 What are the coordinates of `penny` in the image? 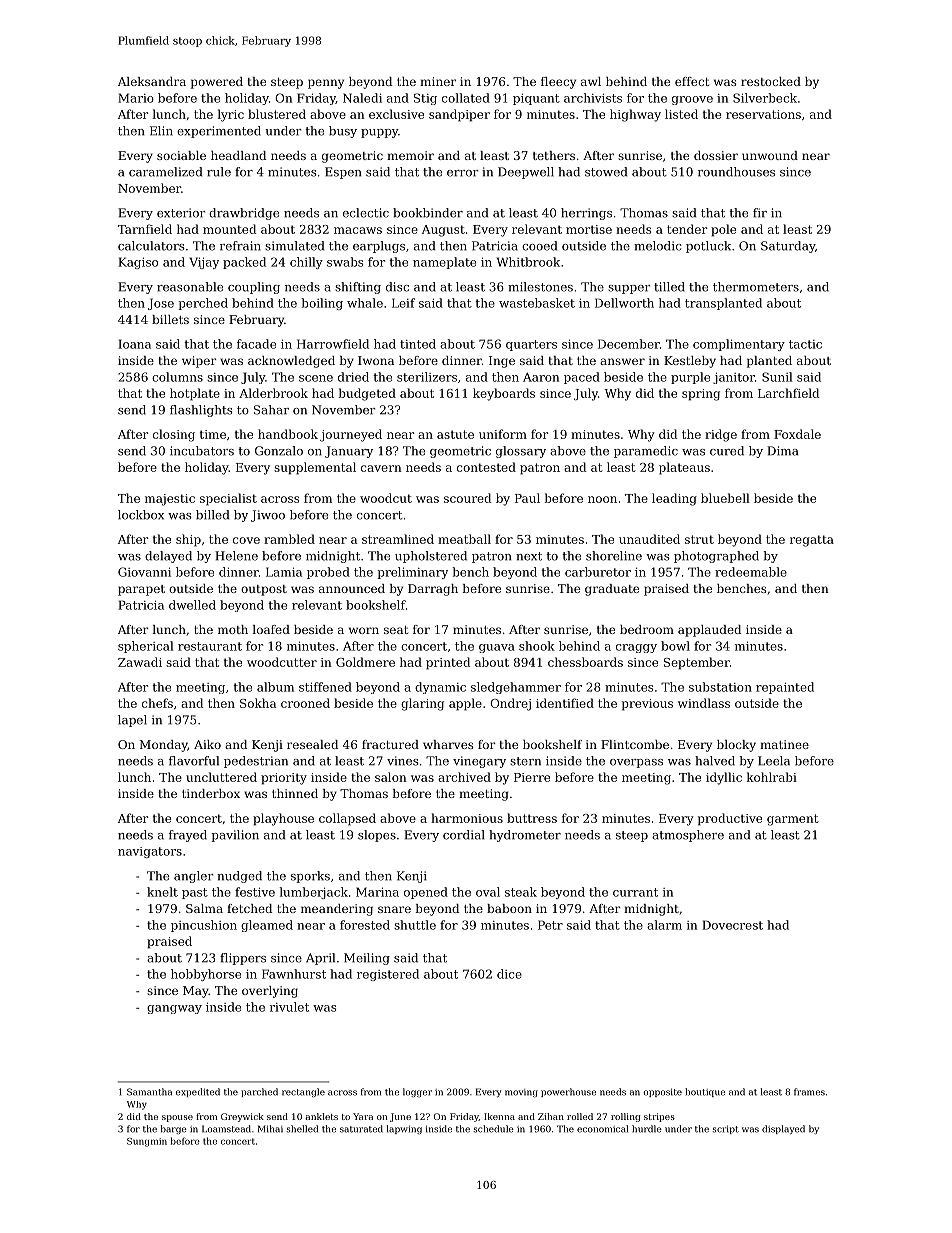 It's located at (326, 84).
